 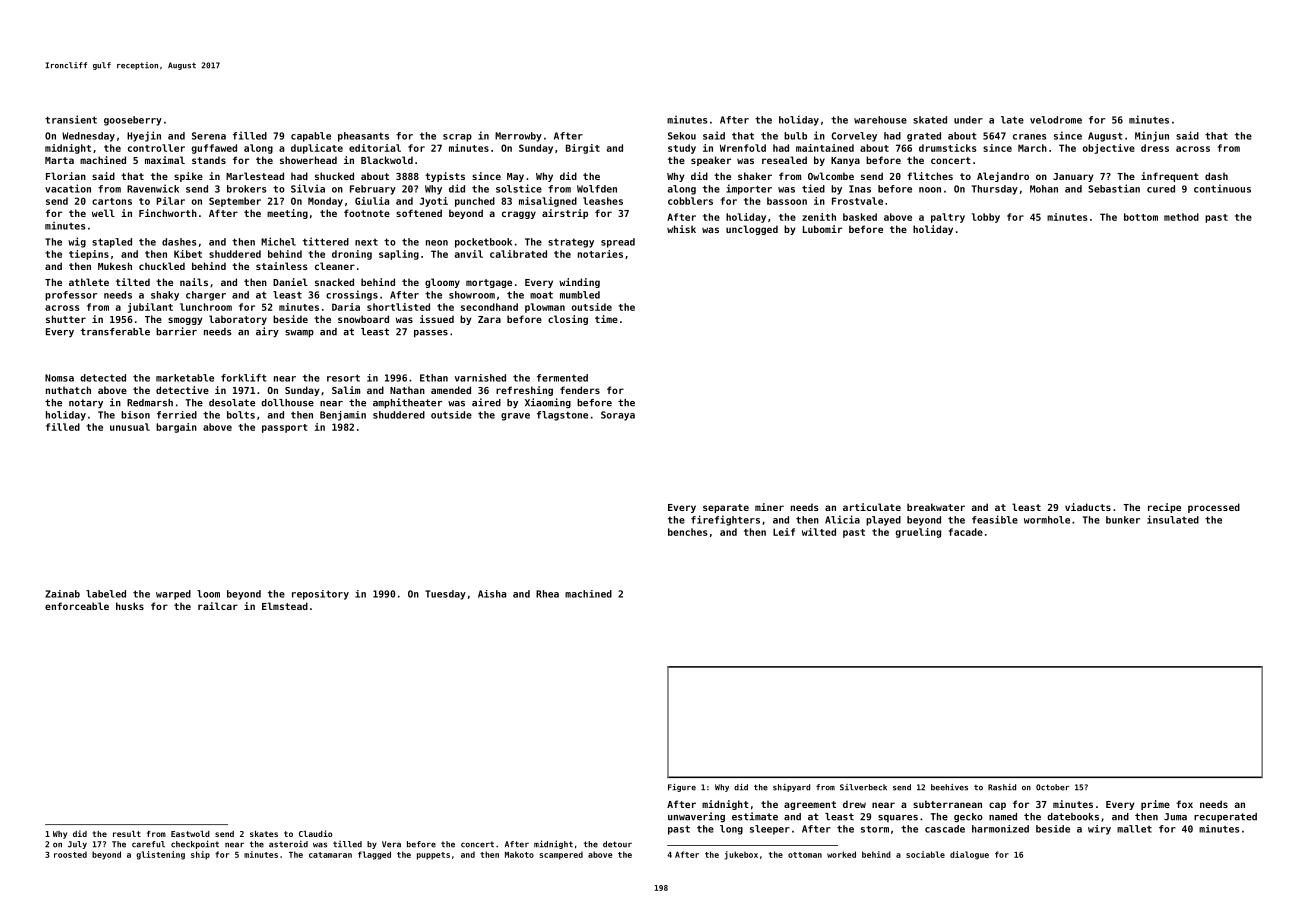 I want to click on recuperated, so click(x=1225, y=817).
